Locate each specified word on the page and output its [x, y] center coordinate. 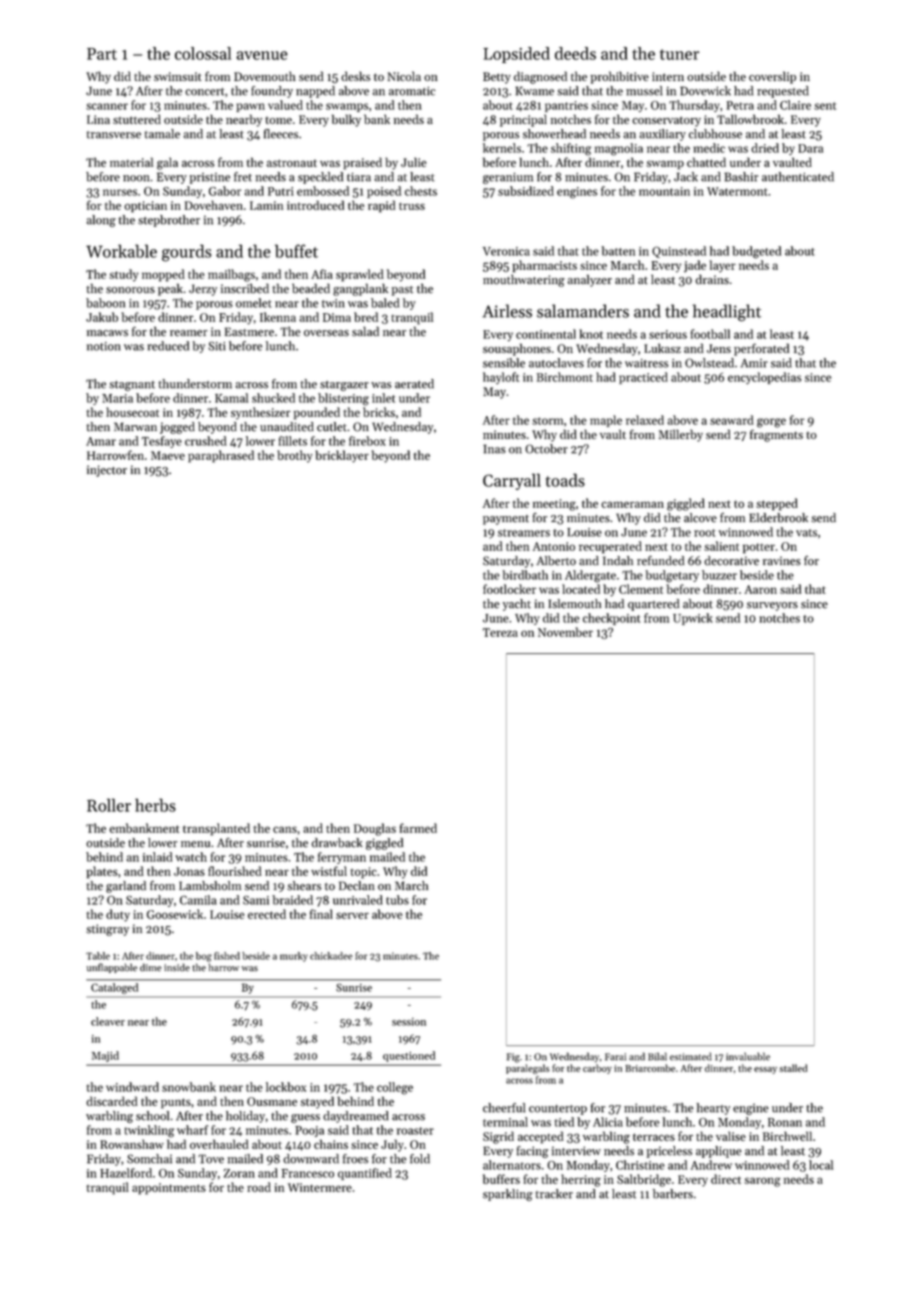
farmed [418, 828]
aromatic [412, 91]
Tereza [500, 632]
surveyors [772, 606]
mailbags [231, 275]
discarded [112, 1101]
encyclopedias [764, 378]
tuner [679, 54]
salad [365, 331]
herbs [155, 805]
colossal [203, 53]
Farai [615, 1057]
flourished [235, 871]
